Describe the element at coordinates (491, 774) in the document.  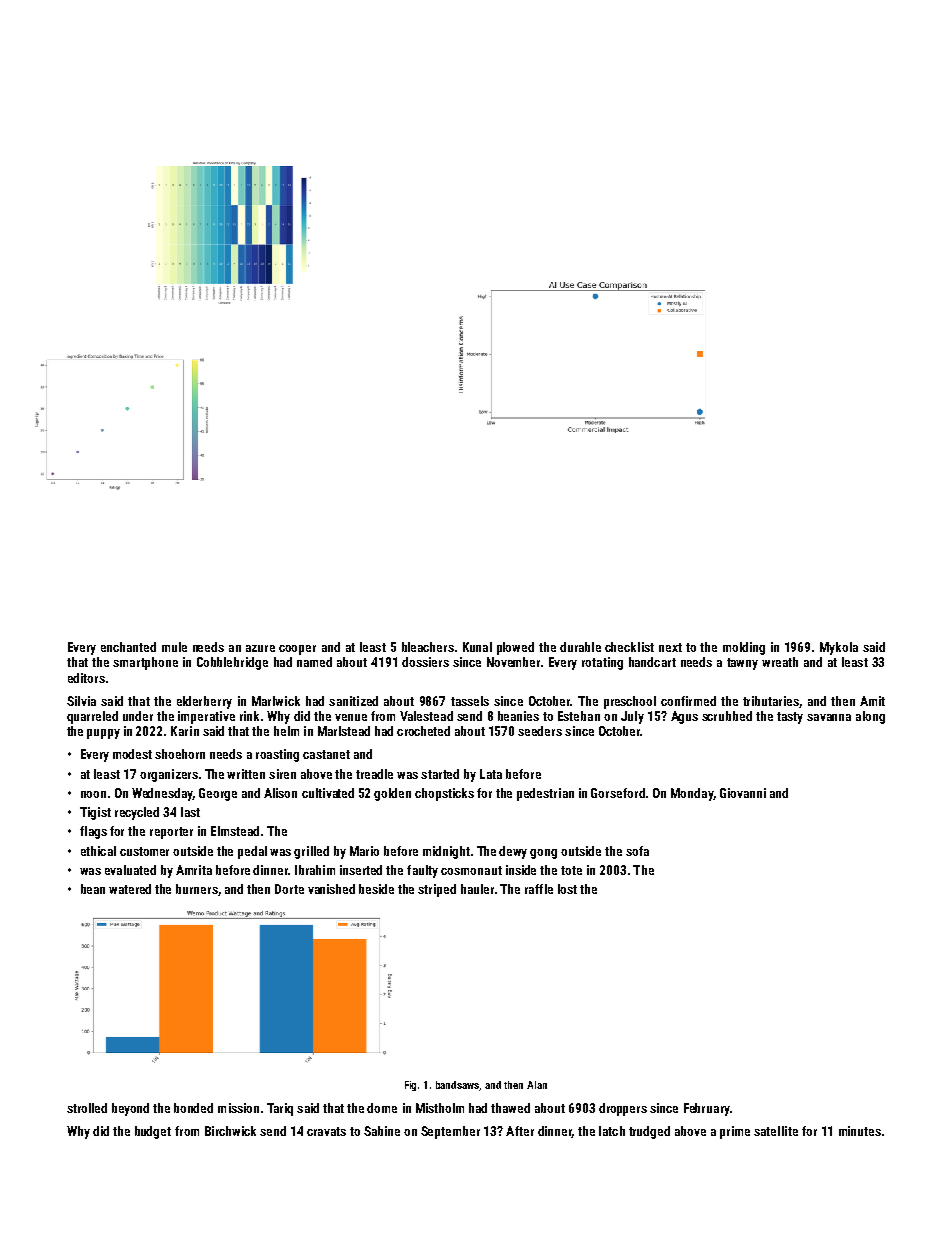
I see `Lata` at that location.
